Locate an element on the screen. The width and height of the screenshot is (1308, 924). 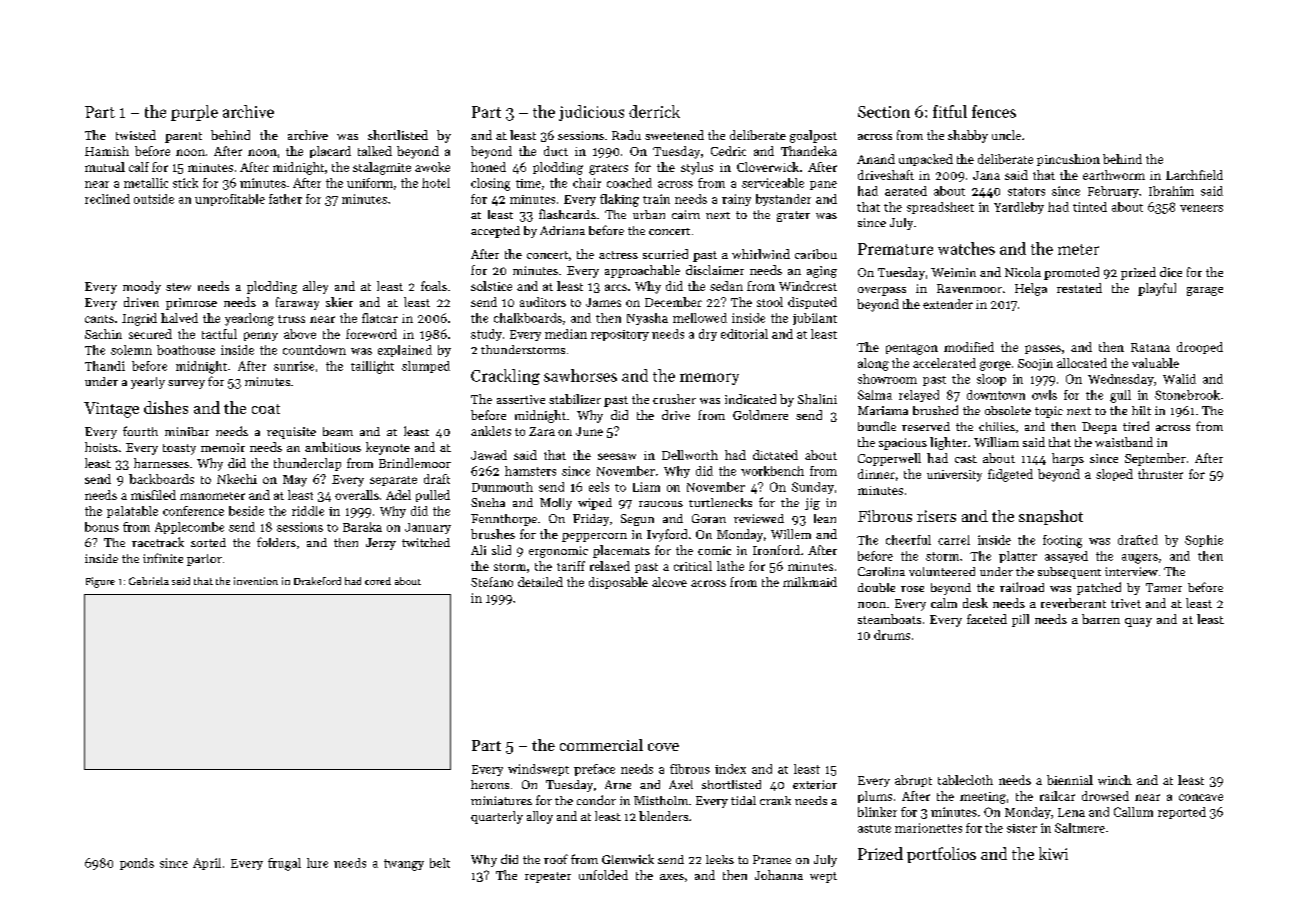
Figure is located at coordinates (100, 582).
